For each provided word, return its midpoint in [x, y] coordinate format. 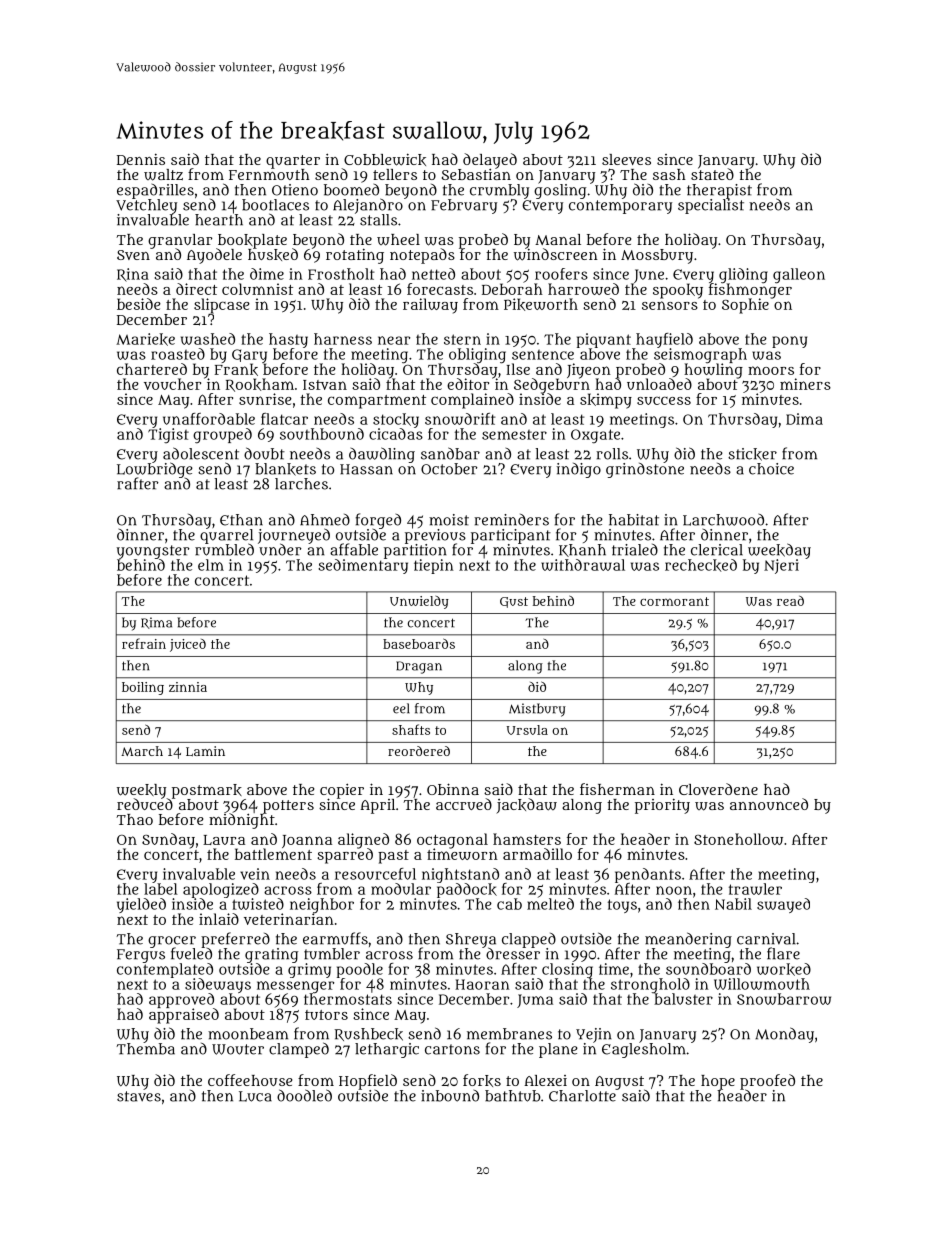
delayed [490, 161]
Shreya [471, 940]
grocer [172, 942]
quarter [293, 162]
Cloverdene [718, 789]
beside [139, 304]
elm [211, 565]
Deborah [512, 289]
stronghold [650, 985]
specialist [711, 206]
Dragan [419, 667]
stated [712, 174]
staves [139, 1096]
